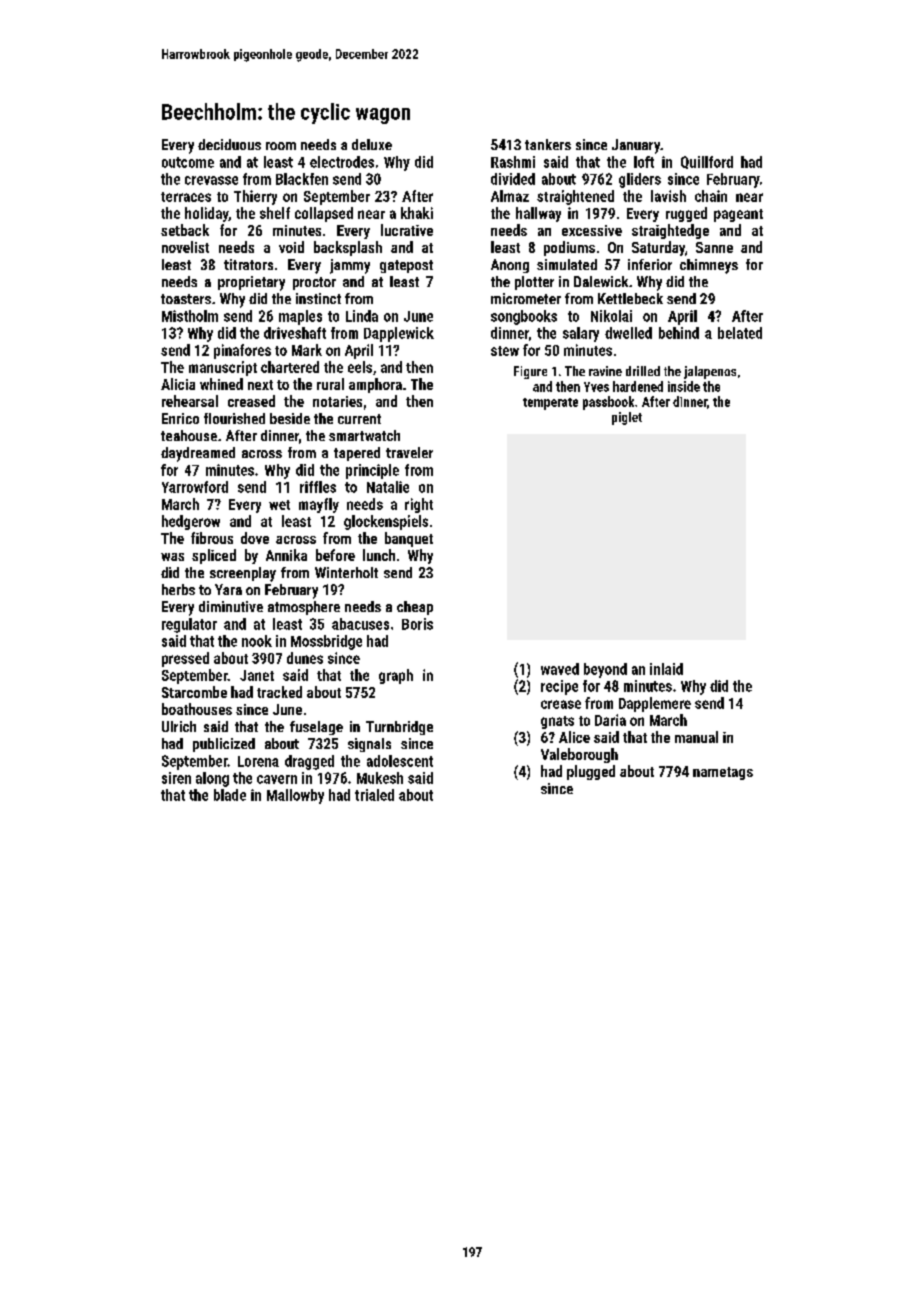  Describe the element at coordinates (360, 624) in the document. I see `abacuses` at that location.
